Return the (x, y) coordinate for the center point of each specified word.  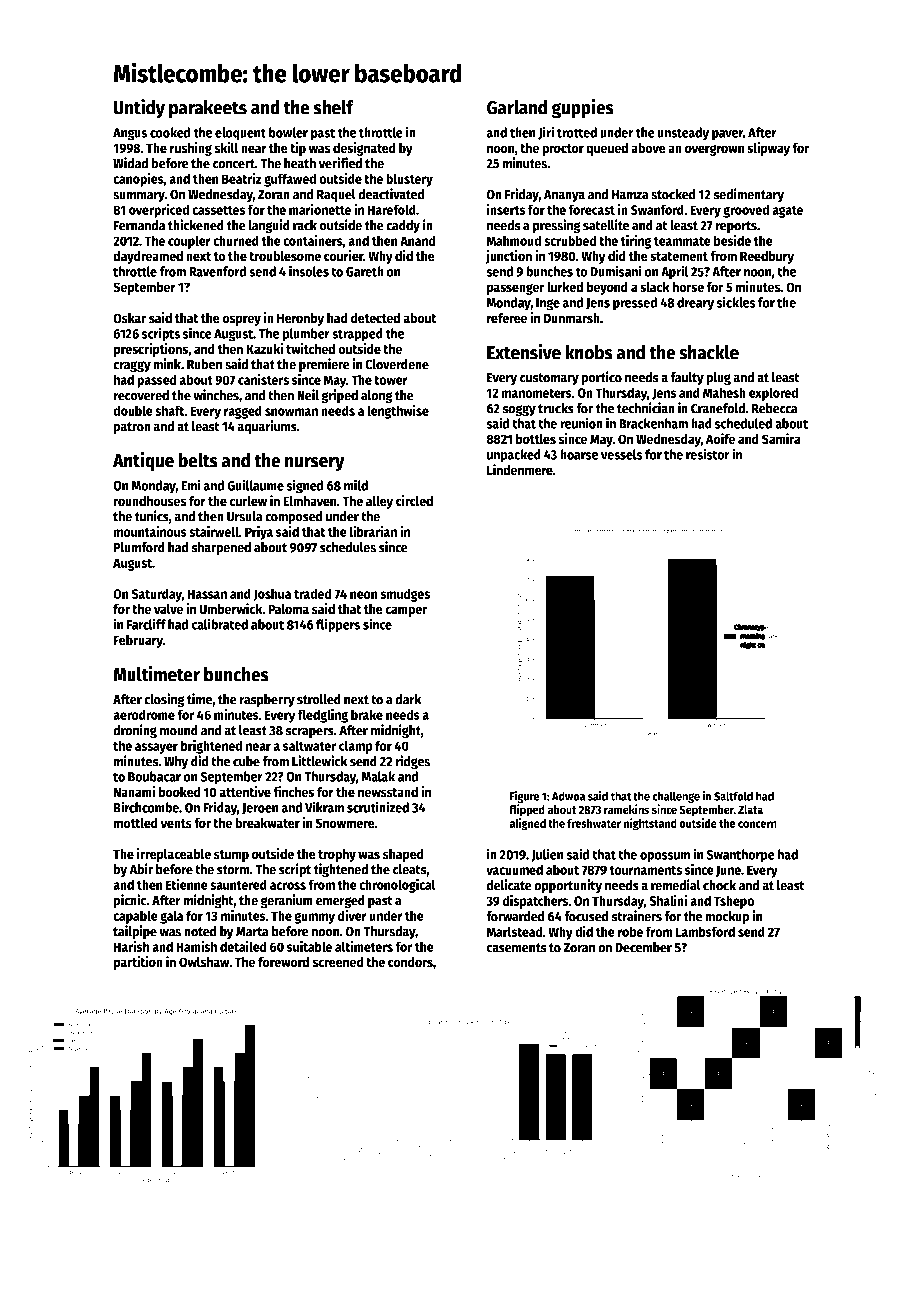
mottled (135, 823)
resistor (707, 454)
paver (727, 135)
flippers (338, 625)
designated (364, 149)
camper (406, 611)
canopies (138, 180)
